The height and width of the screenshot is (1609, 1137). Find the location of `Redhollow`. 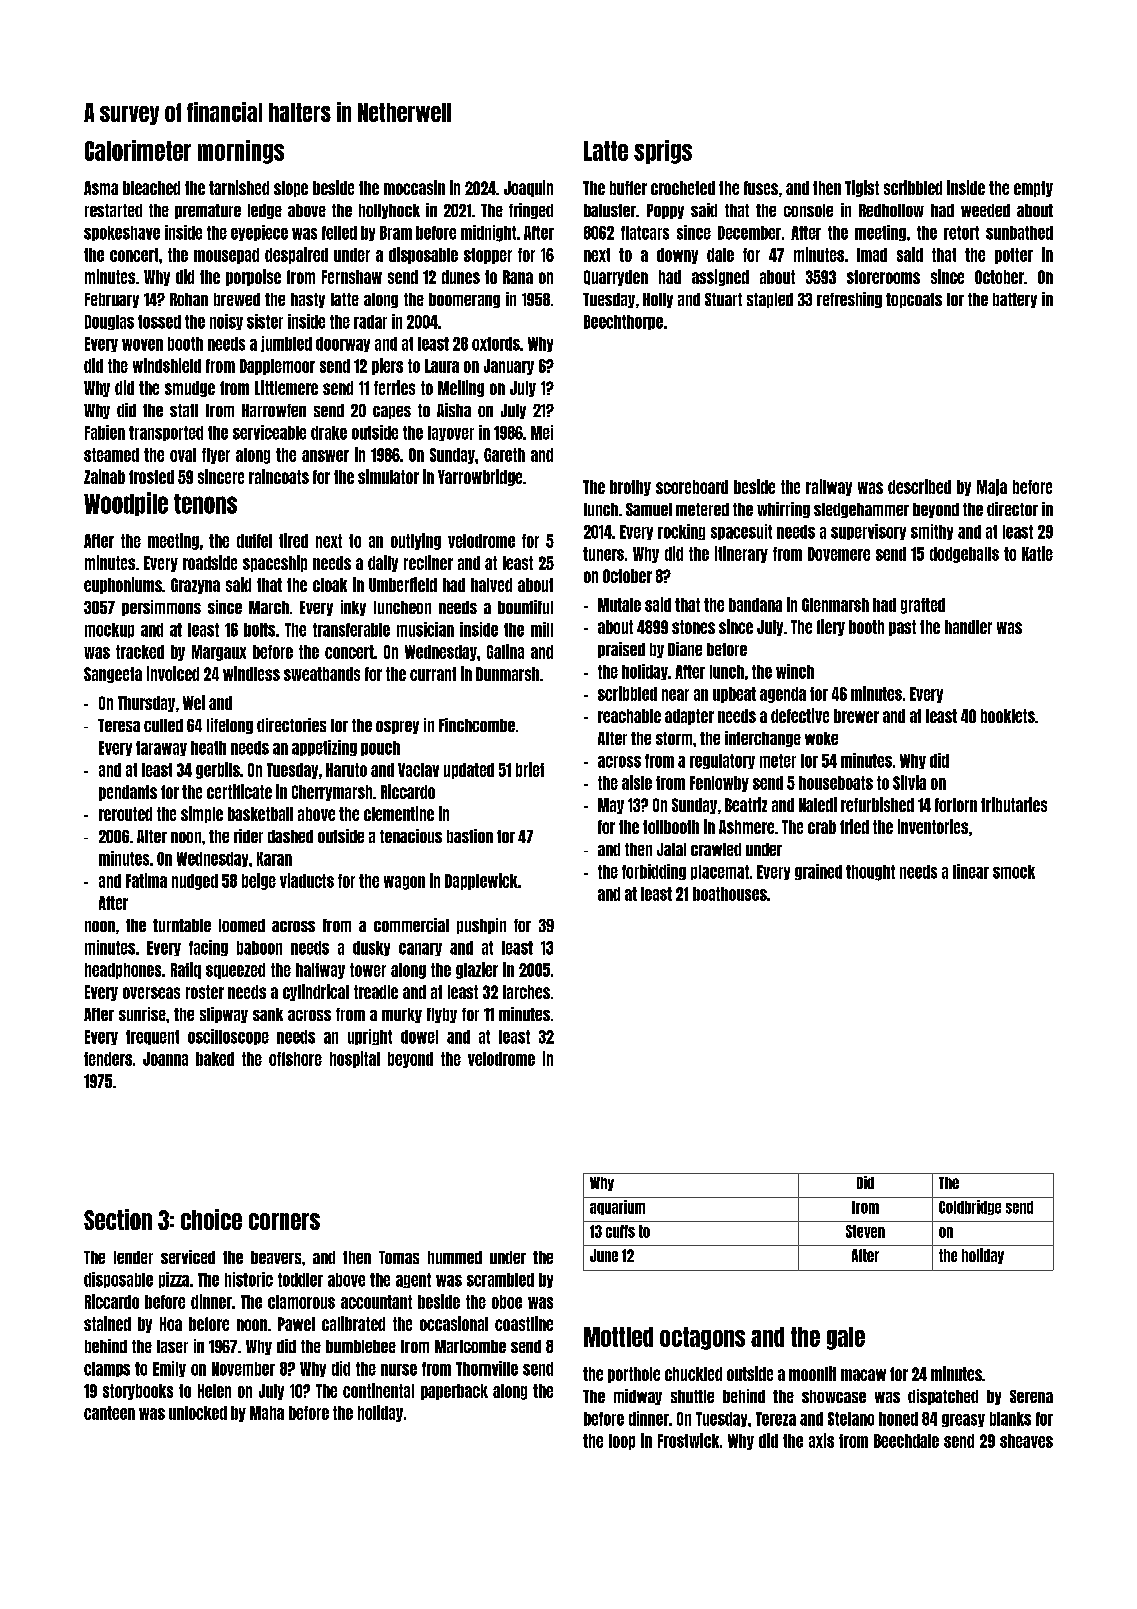

Redhollow is located at coordinates (891, 210).
